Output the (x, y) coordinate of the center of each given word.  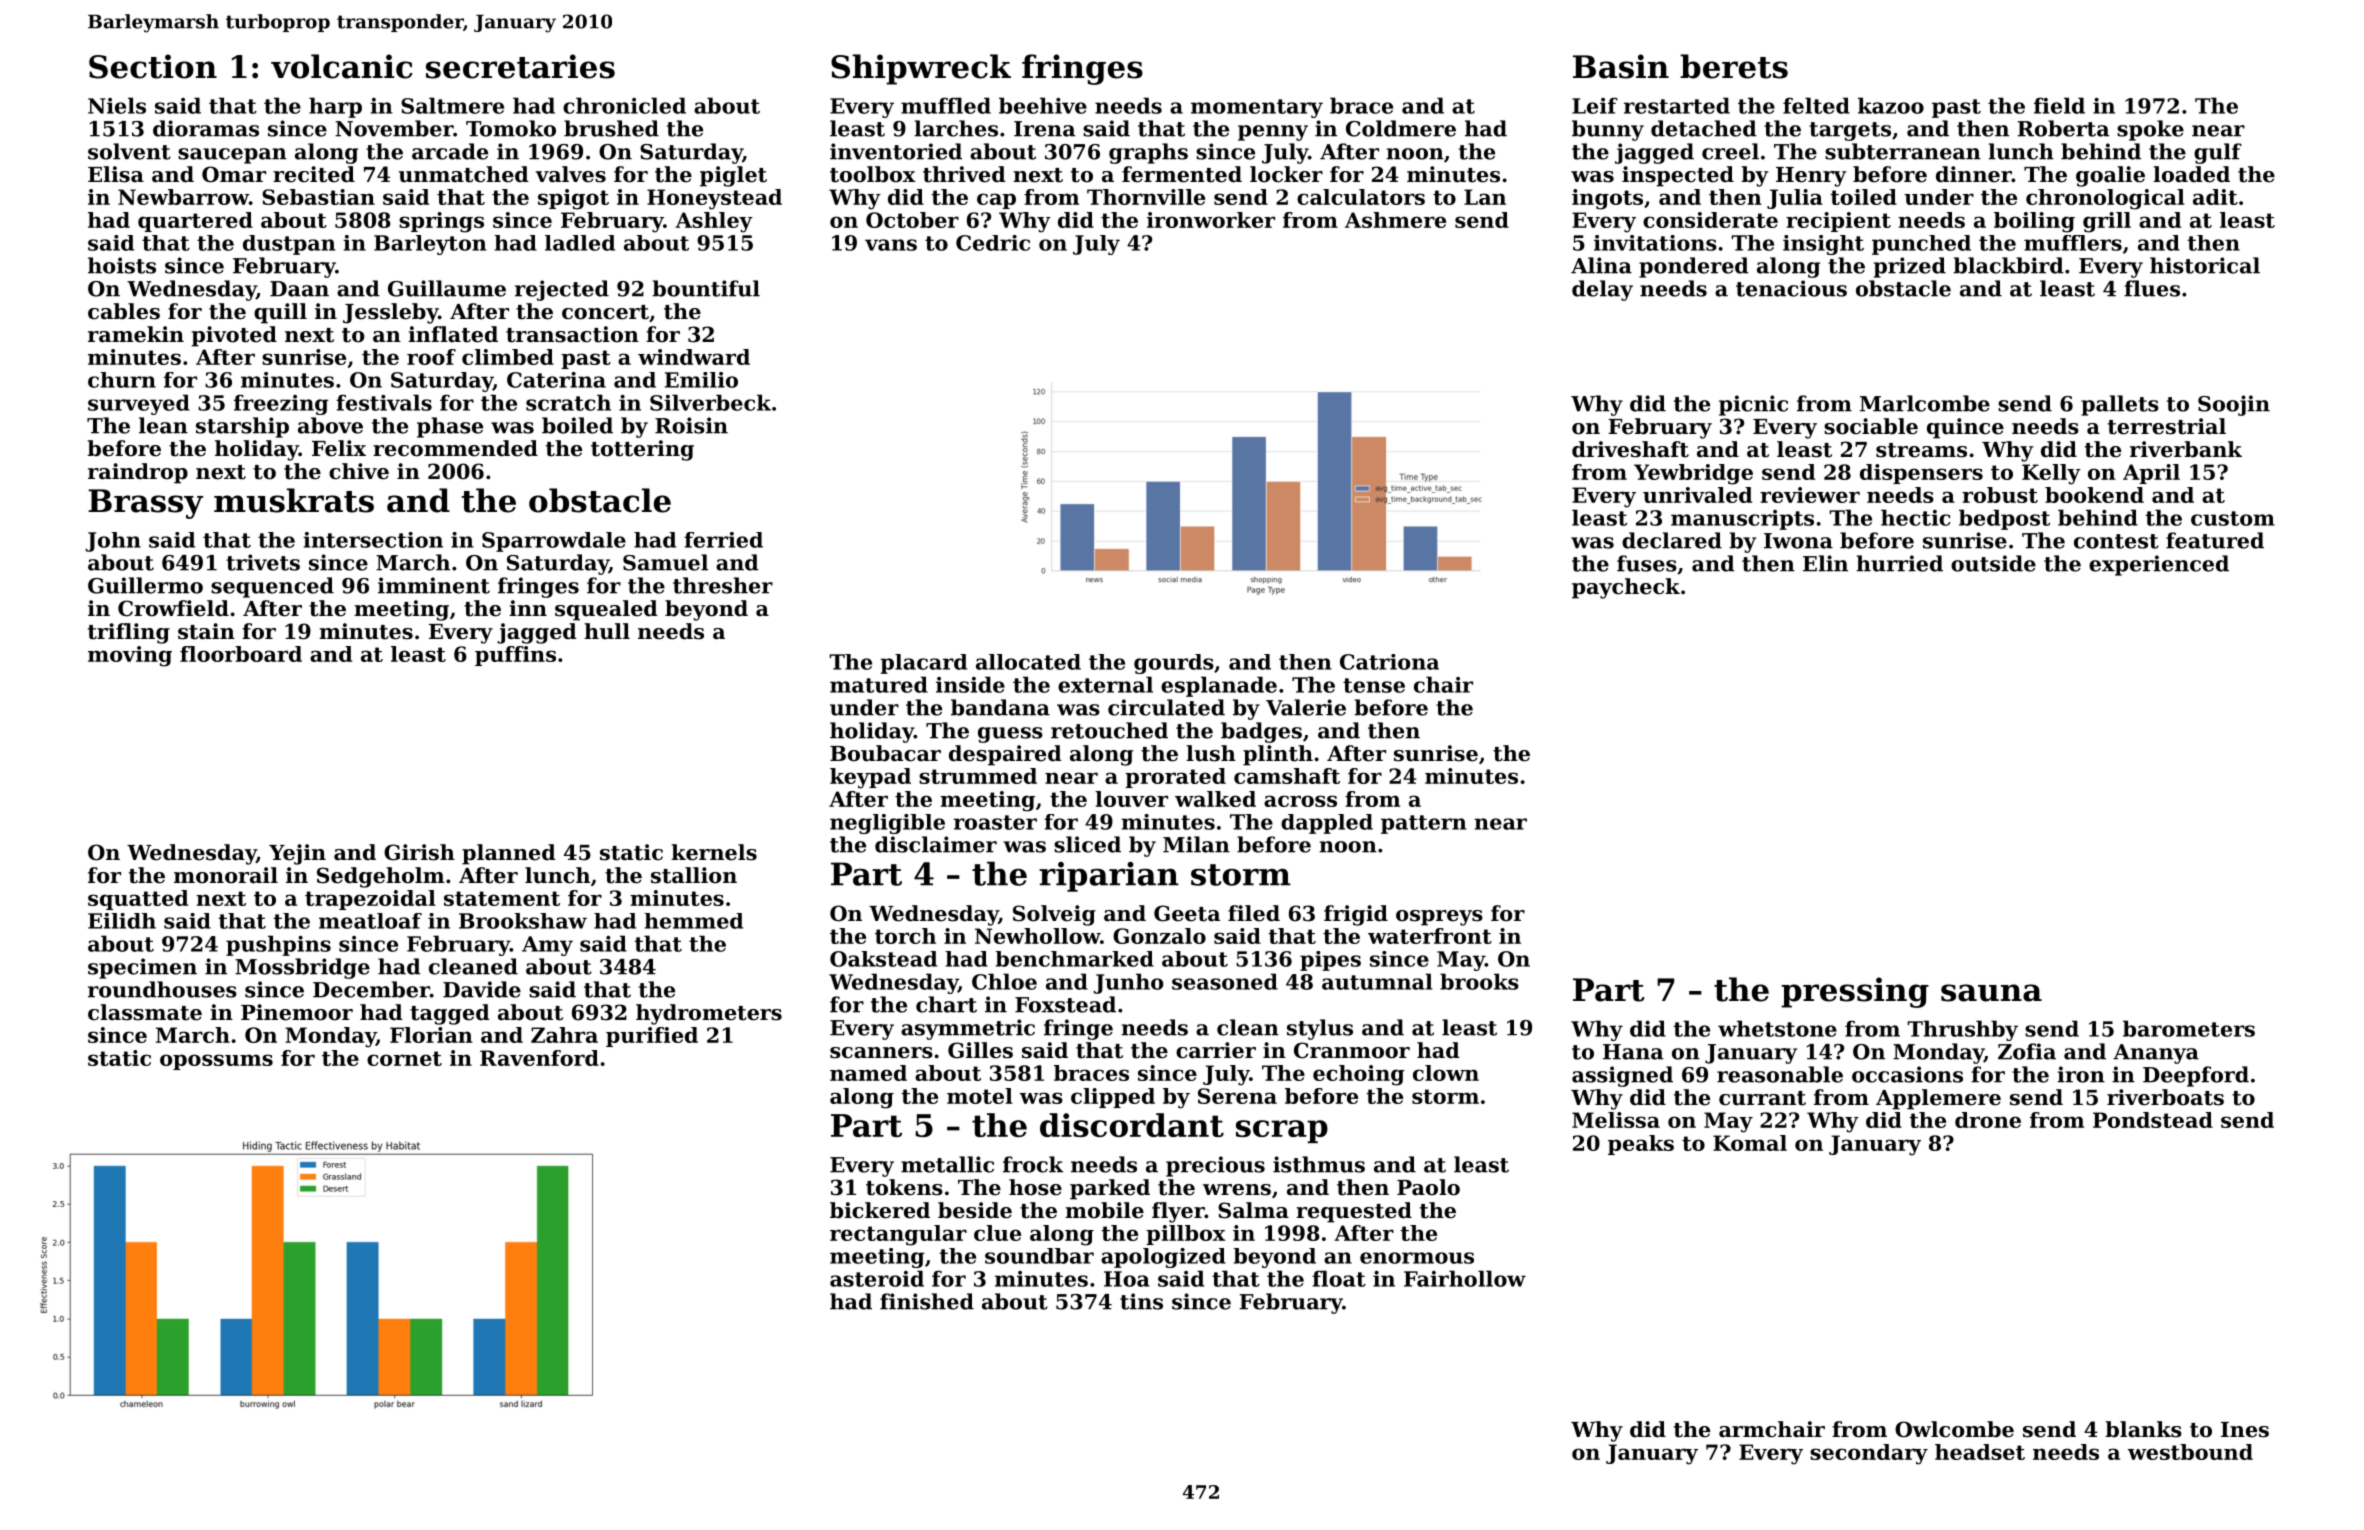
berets (1734, 66)
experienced (2159, 565)
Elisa (116, 174)
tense (1374, 685)
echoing (1359, 1075)
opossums (216, 1062)
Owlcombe (1954, 1429)
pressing (1855, 992)
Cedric (993, 243)
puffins (515, 656)
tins (1141, 1301)
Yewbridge (1693, 474)
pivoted (234, 336)
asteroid (877, 1278)
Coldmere (1401, 128)
